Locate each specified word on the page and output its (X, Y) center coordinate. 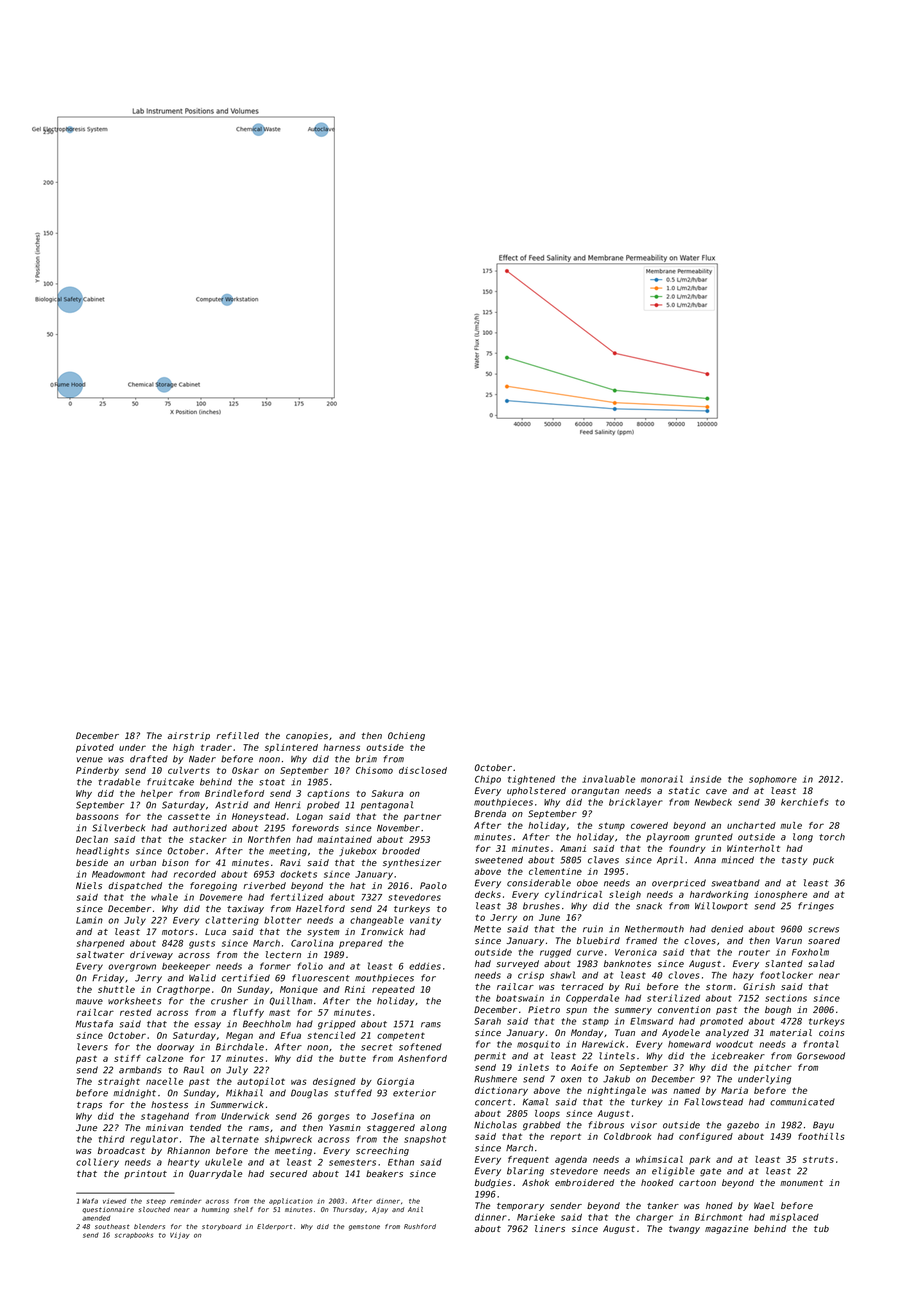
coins (832, 1032)
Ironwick (382, 931)
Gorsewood (821, 1056)
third (112, 1139)
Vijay (180, 1235)
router (754, 952)
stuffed (353, 1093)
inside (705, 779)
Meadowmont (118, 874)
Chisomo (374, 770)
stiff (127, 1058)
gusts (202, 944)
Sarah (488, 1021)
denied (727, 929)
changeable (377, 921)
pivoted (95, 748)
